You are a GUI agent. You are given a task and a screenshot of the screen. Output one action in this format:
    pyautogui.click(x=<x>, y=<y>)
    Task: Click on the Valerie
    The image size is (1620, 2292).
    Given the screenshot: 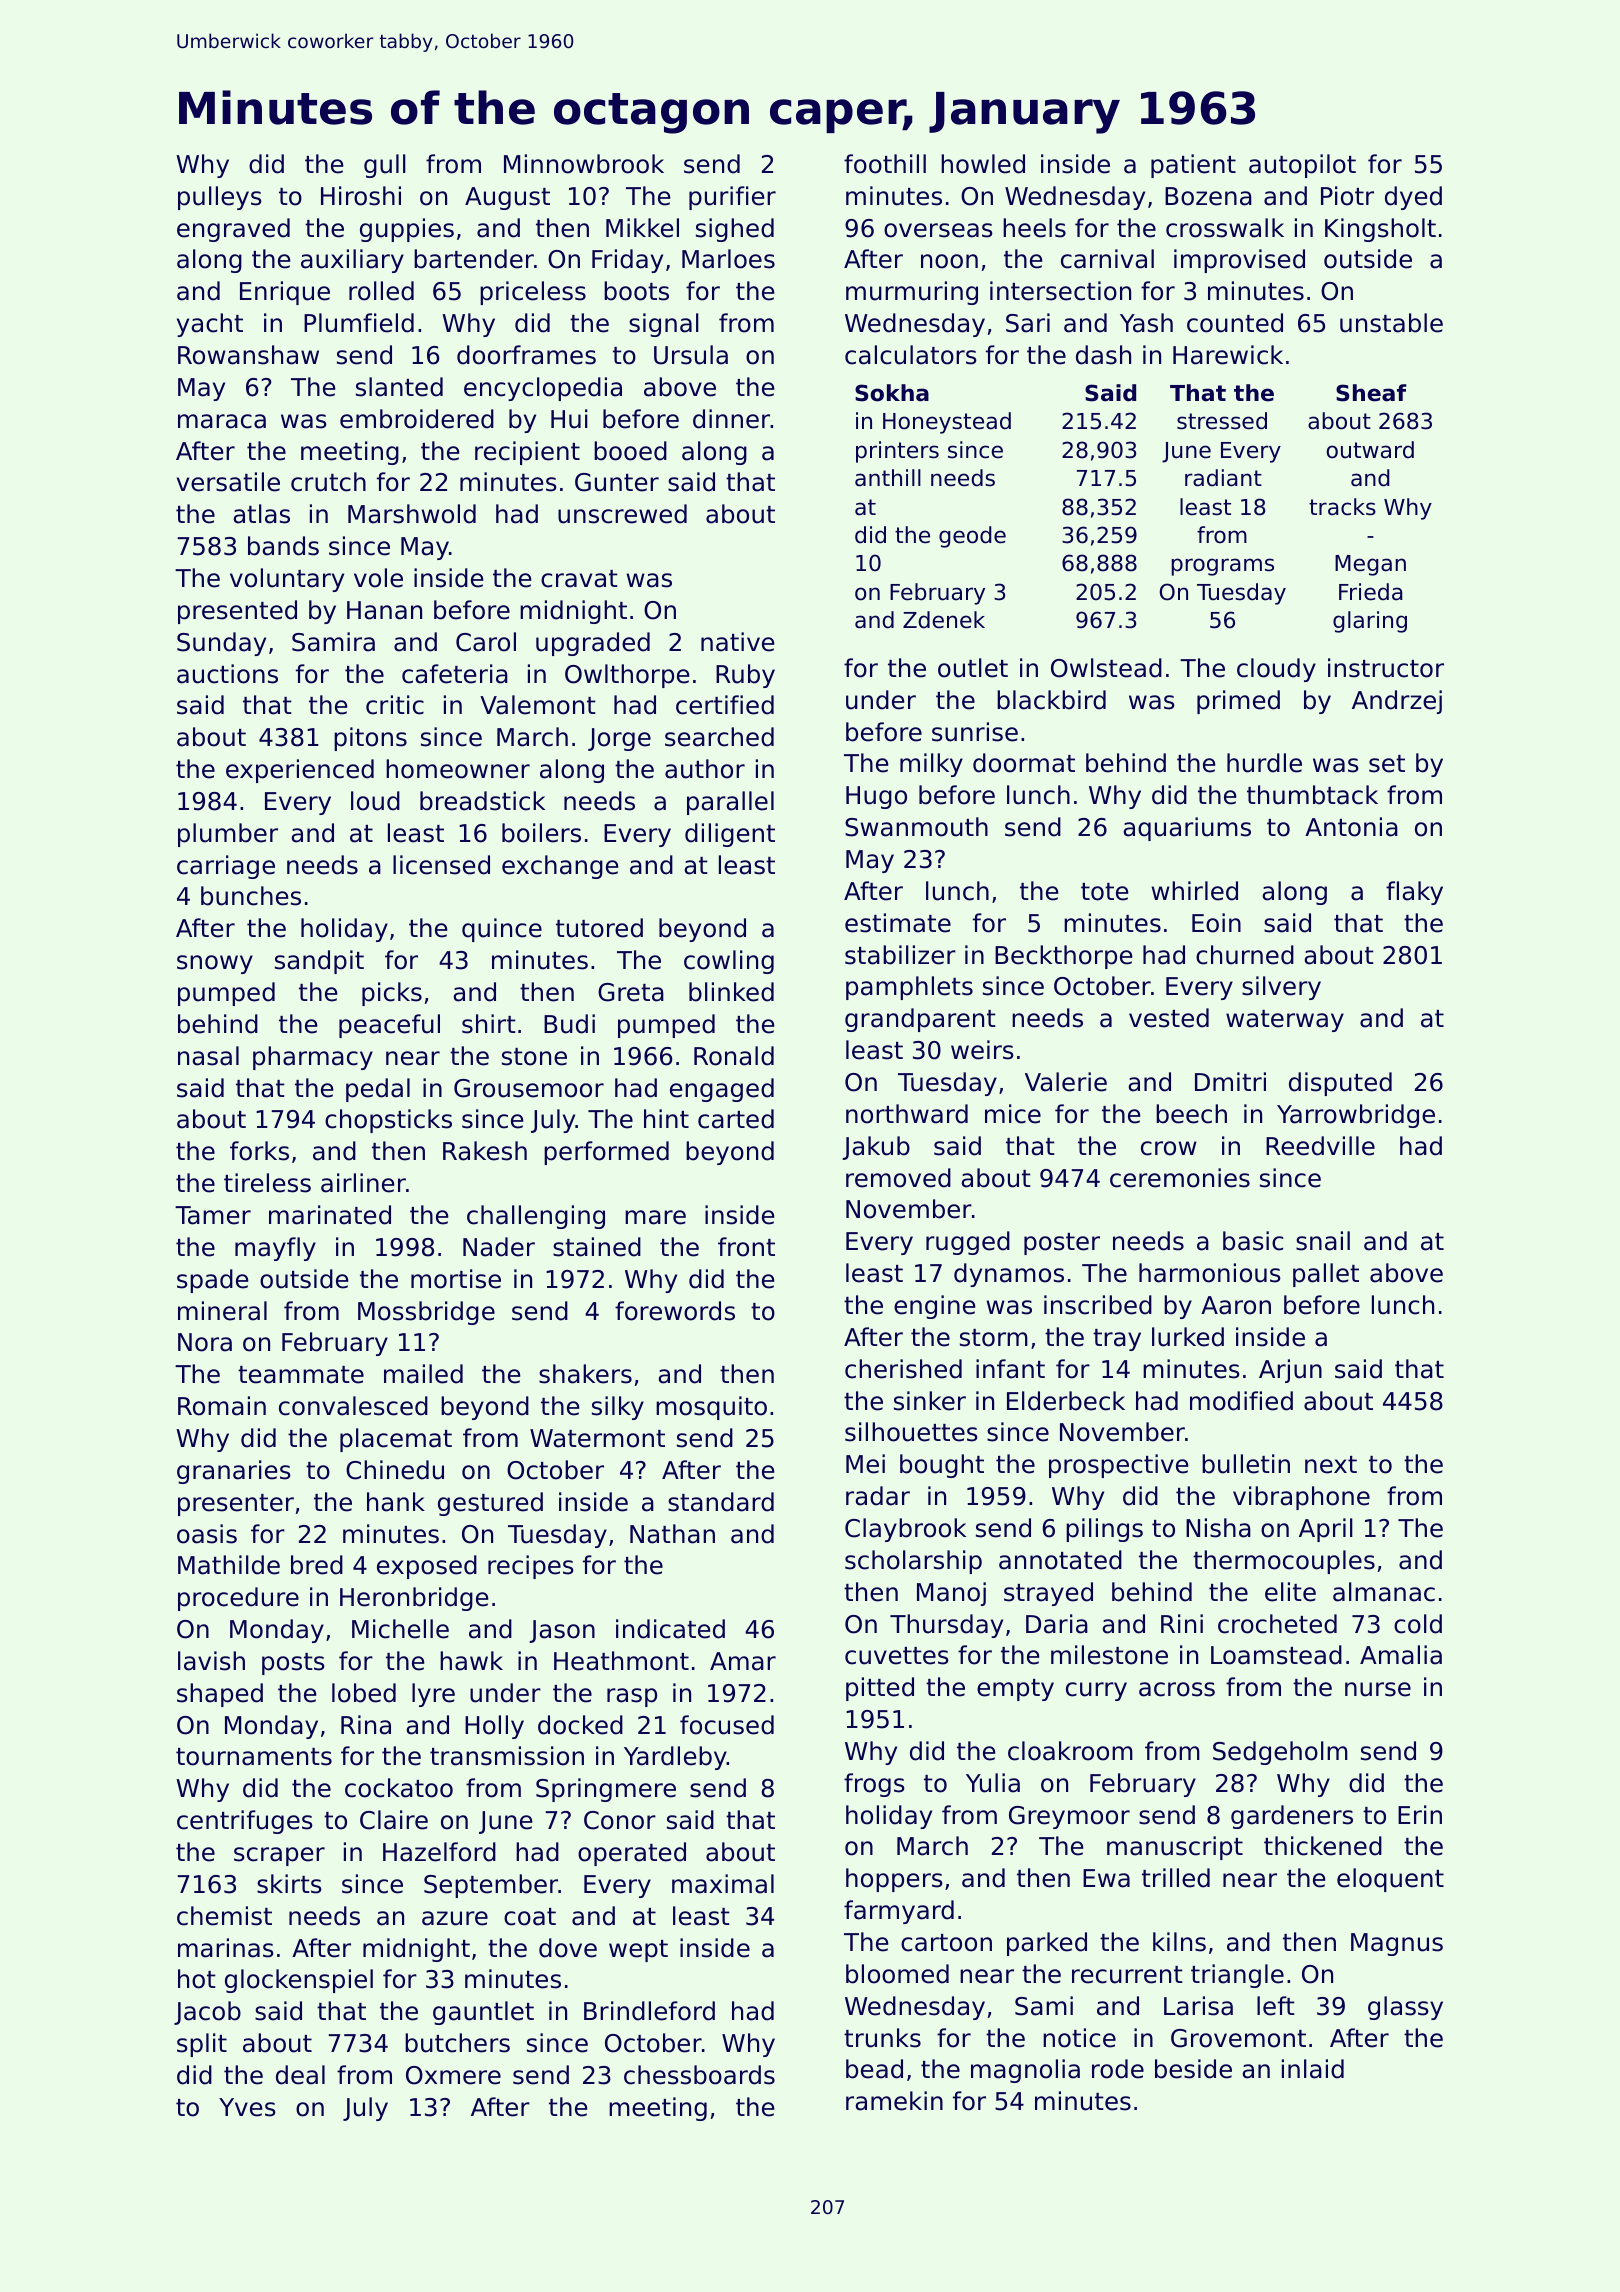 What is the action you would take?
    pyautogui.click(x=1066, y=1082)
